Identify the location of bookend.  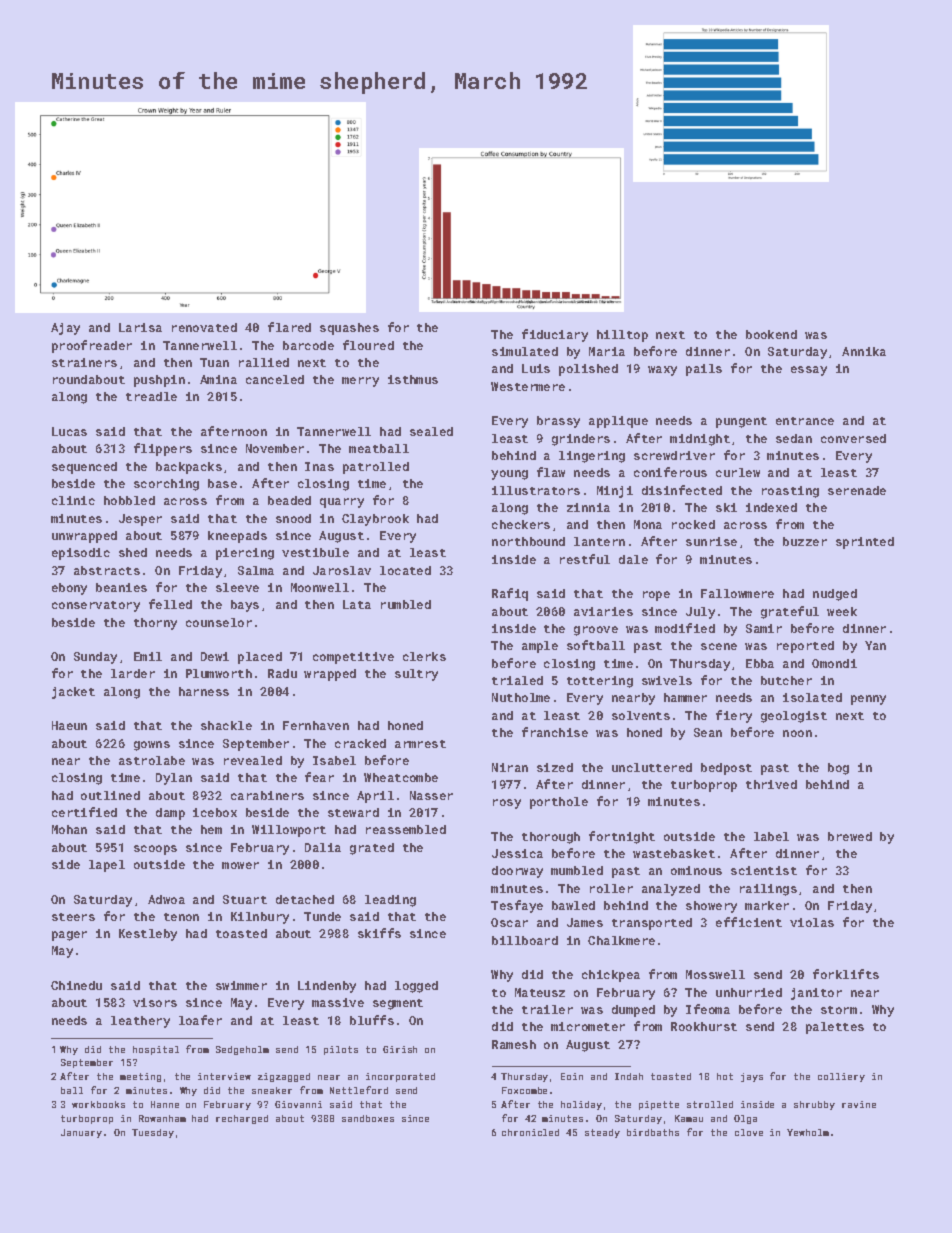
(771, 334).
